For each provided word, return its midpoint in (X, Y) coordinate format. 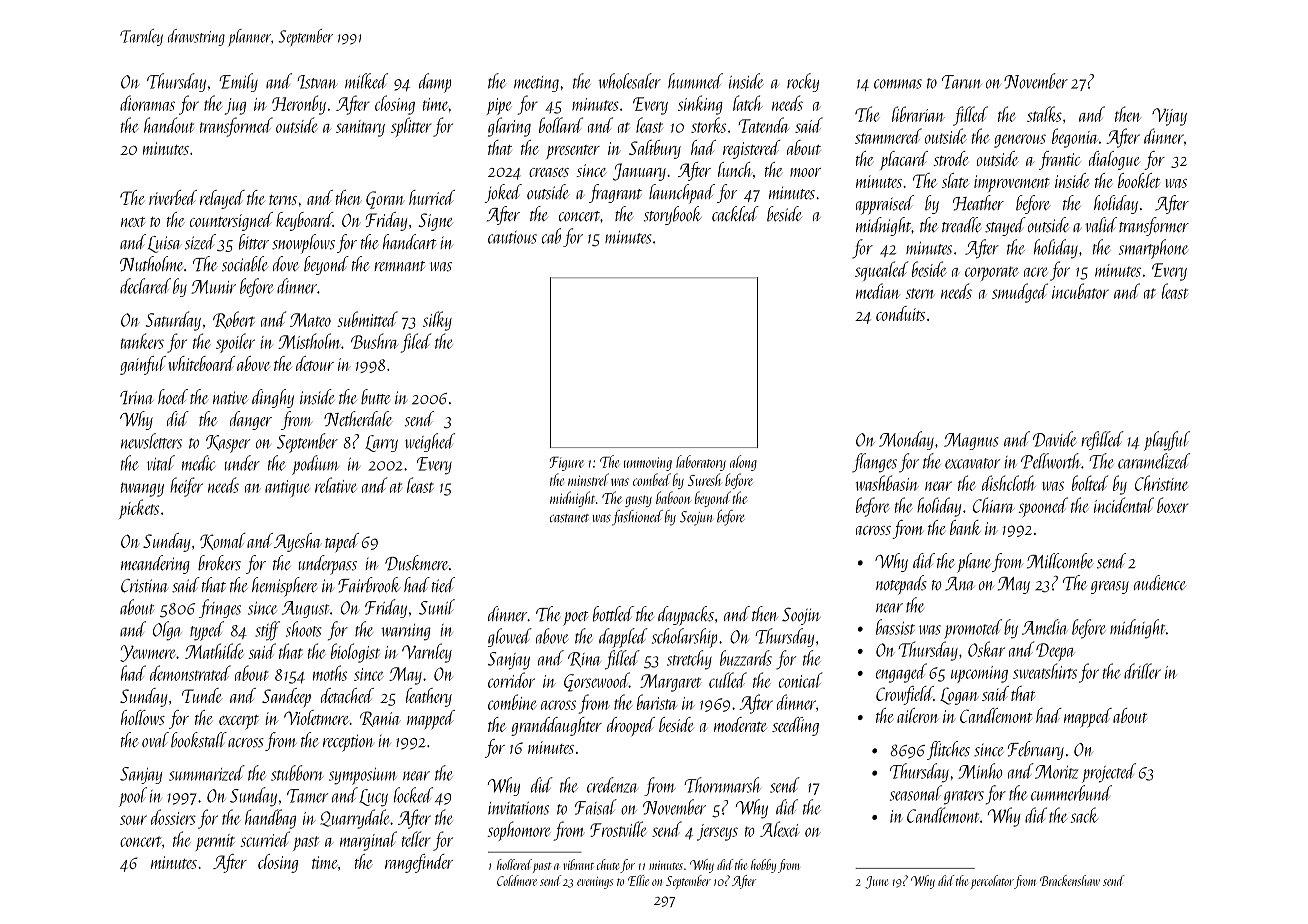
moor (805, 172)
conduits (900, 313)
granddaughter (556, 726)
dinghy (273, 398)
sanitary (360, 128)
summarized (207, 773)
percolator (992, 882)
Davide (1054, 439)
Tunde (202, 695)
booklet (1139, 180)
